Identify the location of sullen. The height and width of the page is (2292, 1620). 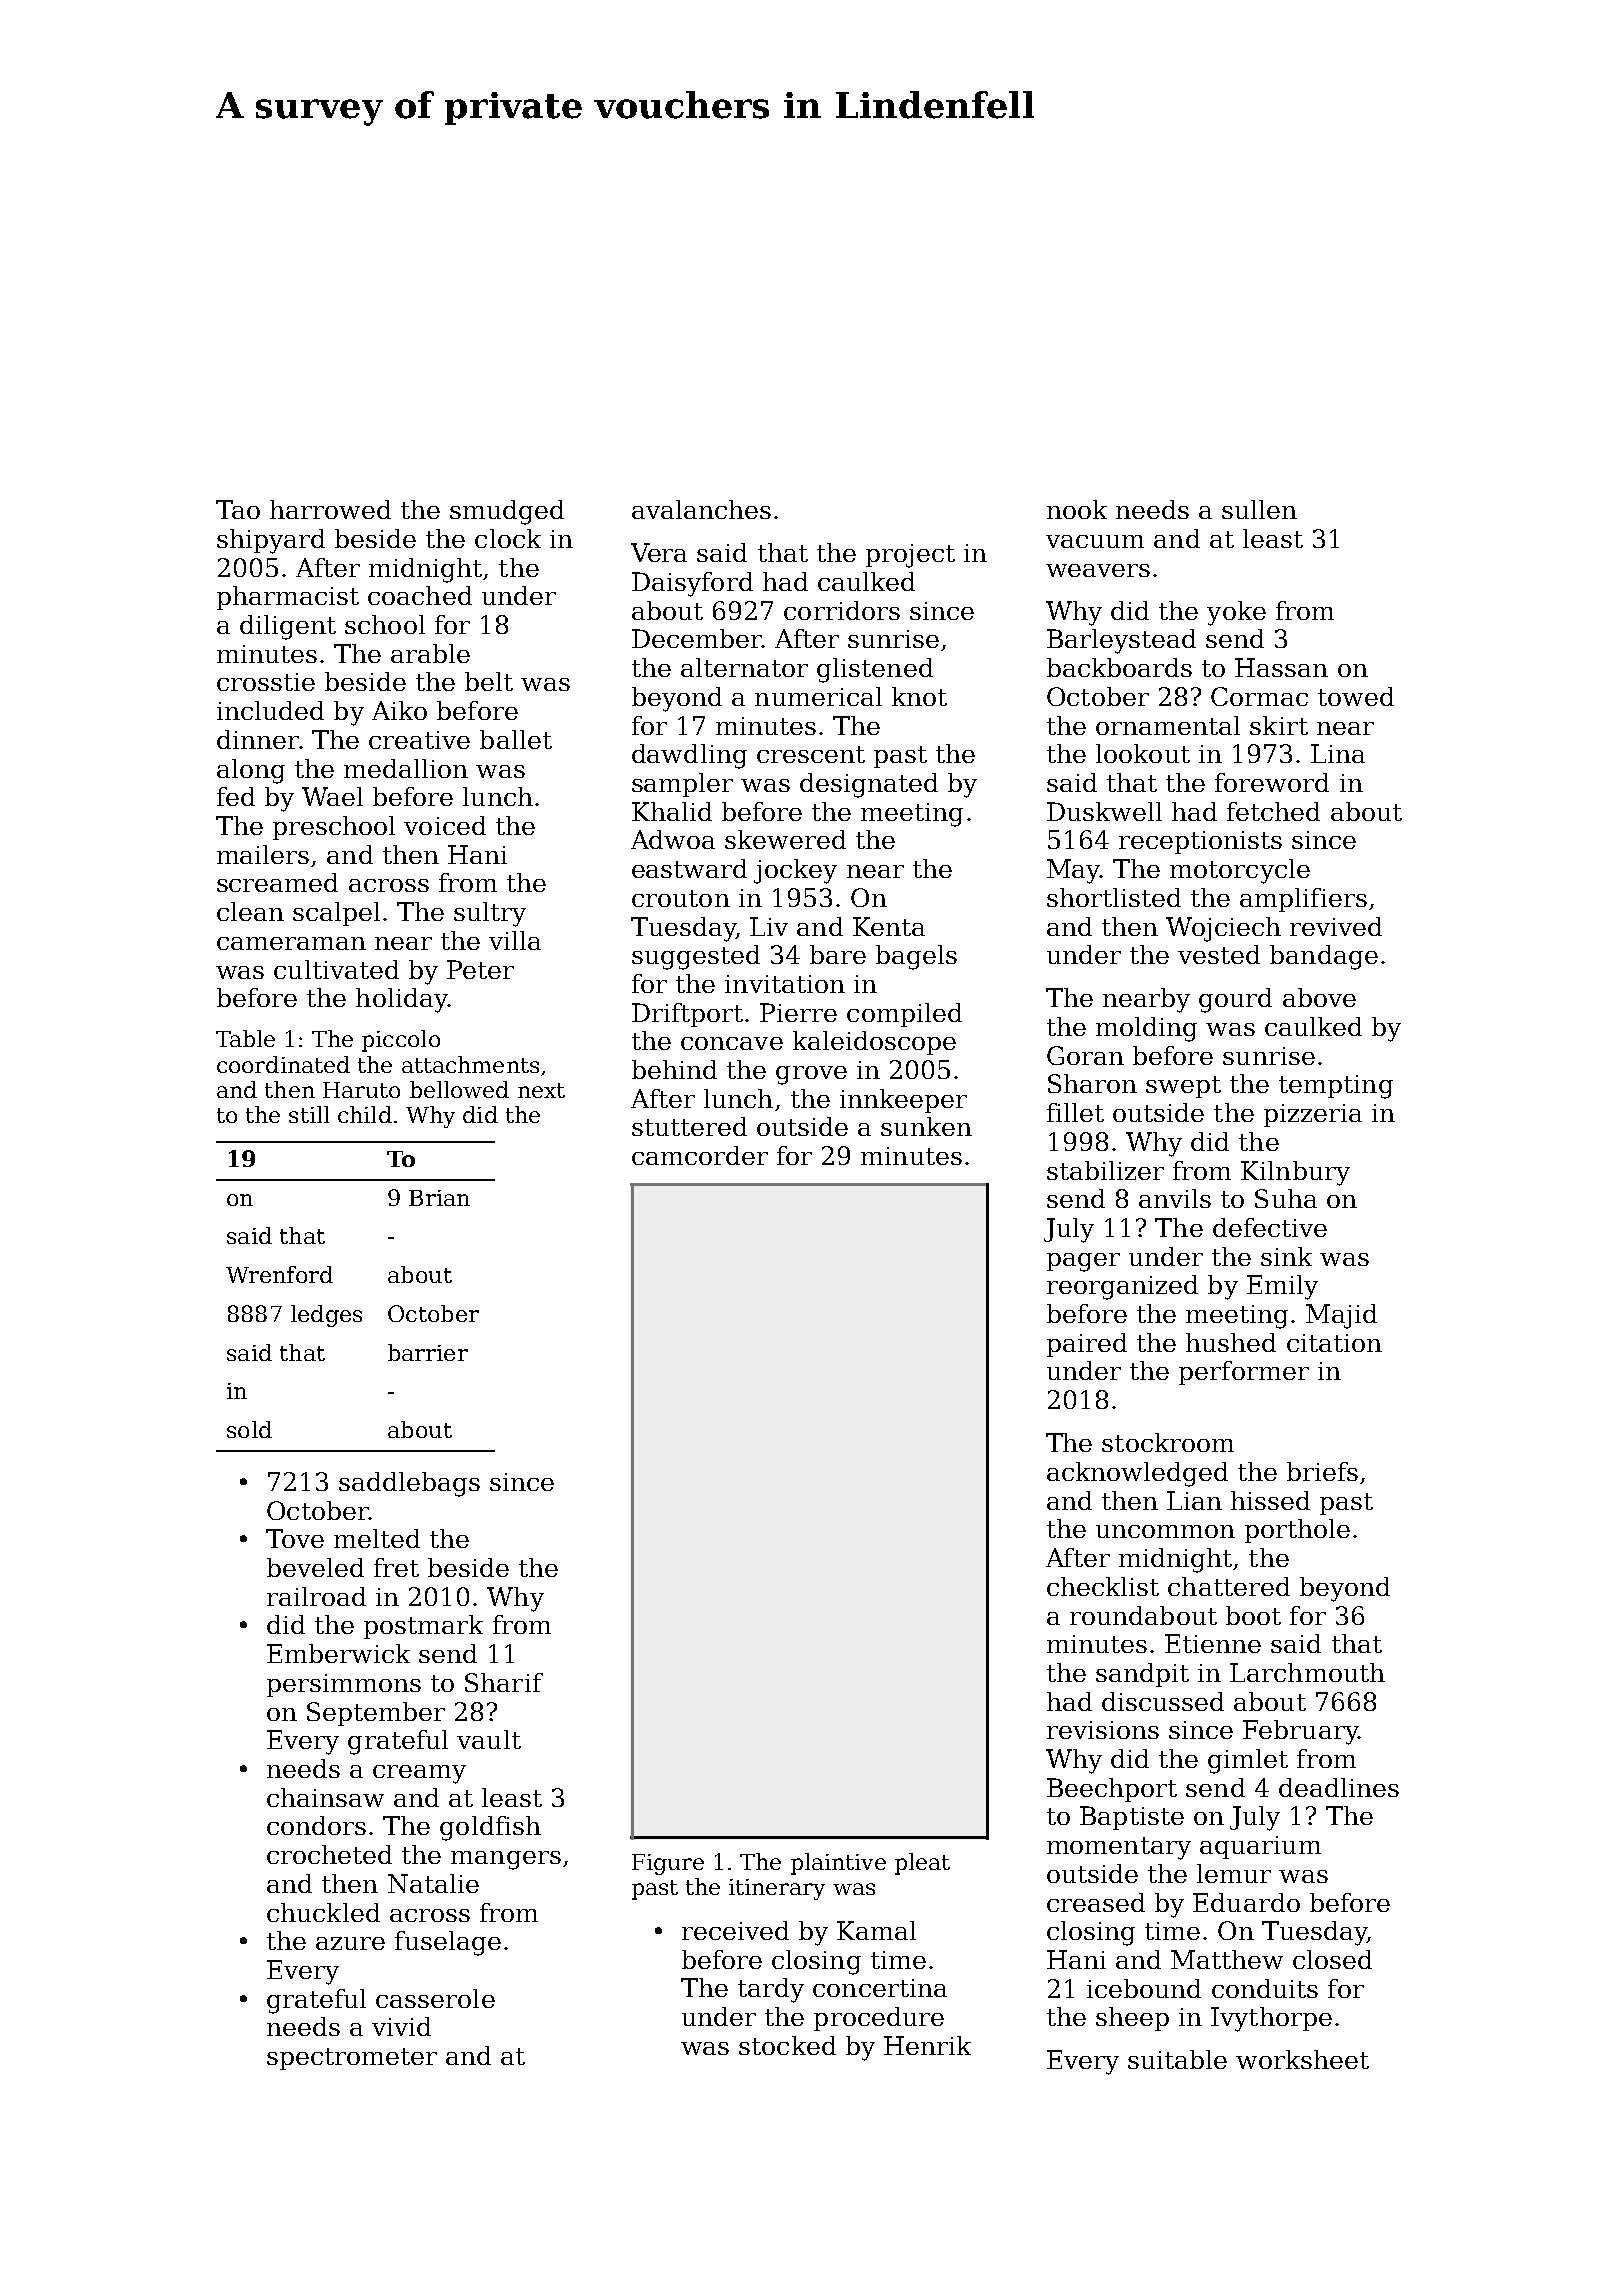
(1259, 509).
